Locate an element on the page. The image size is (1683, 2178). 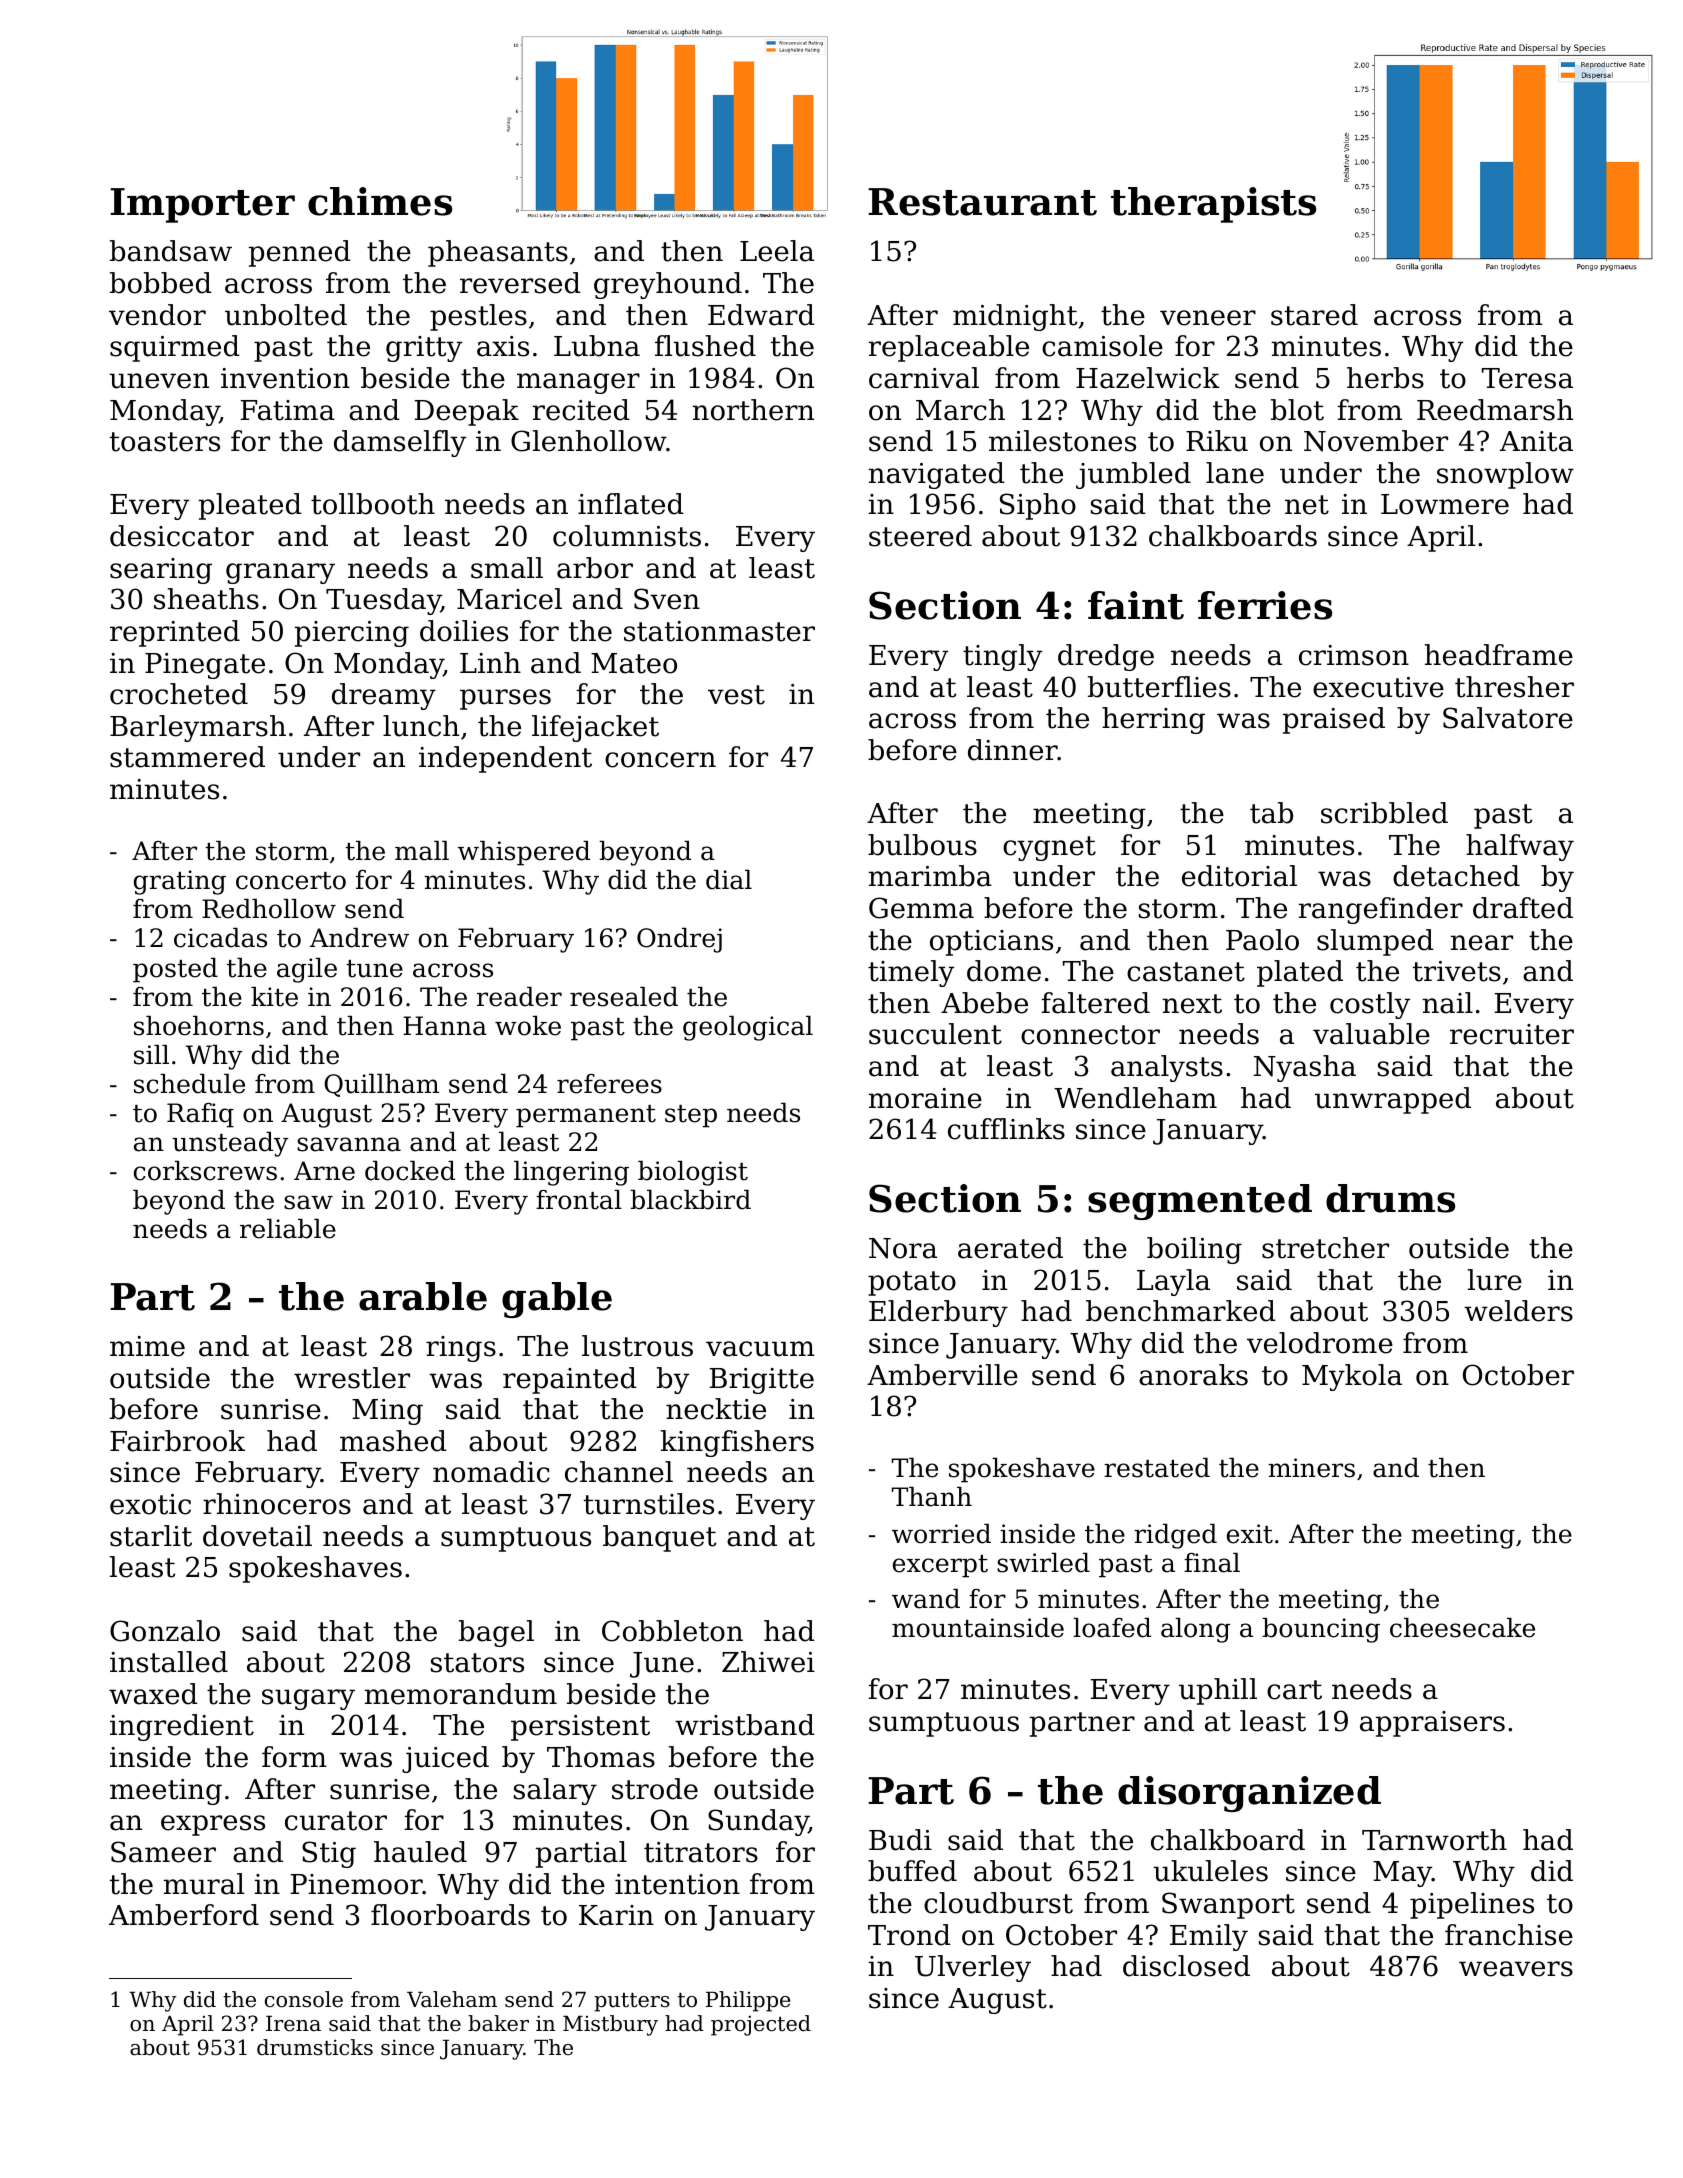
Sameer is located at coordinates (163, 1852).
